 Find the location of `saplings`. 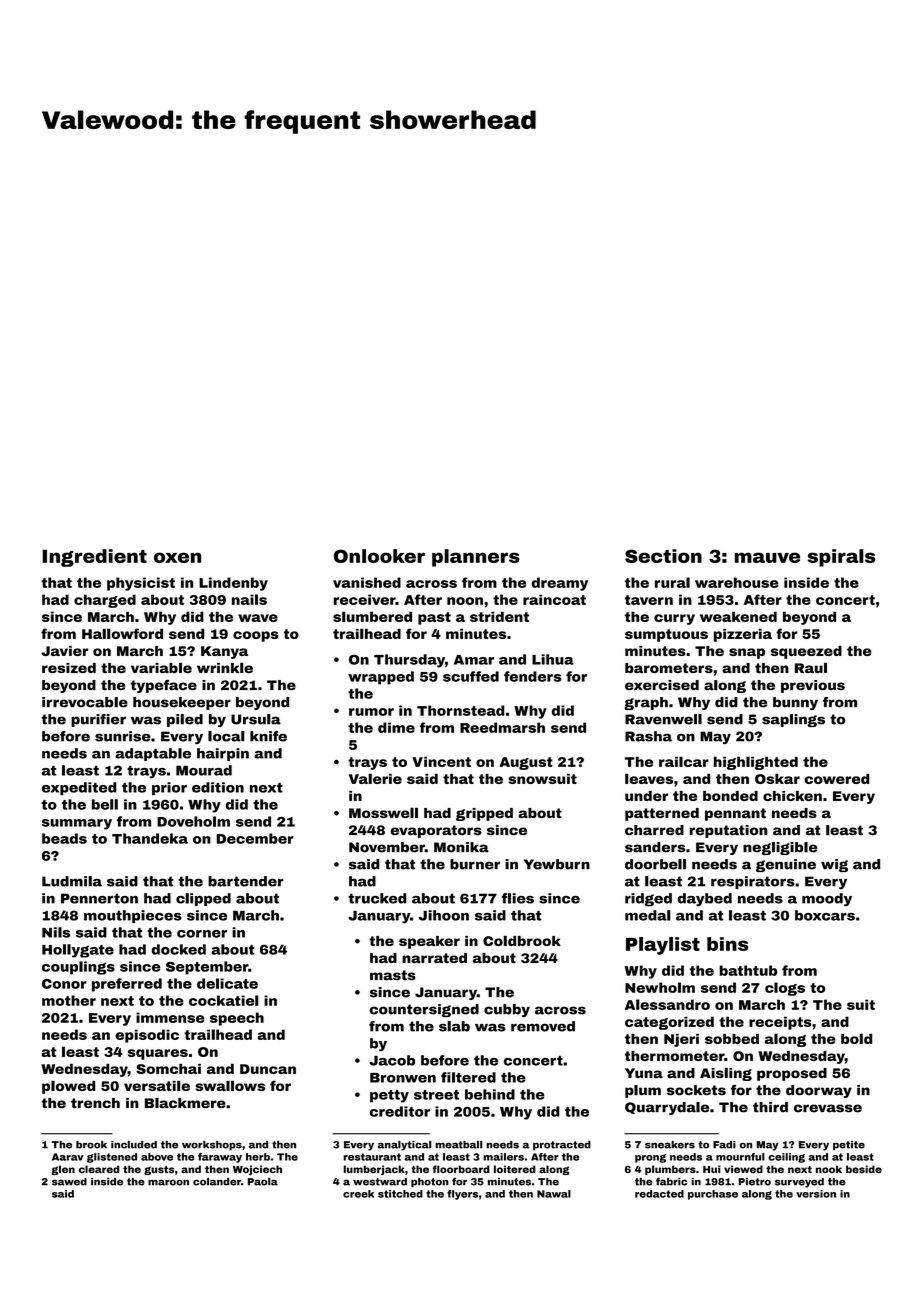

saplings is located at coordinates (793, 720).
